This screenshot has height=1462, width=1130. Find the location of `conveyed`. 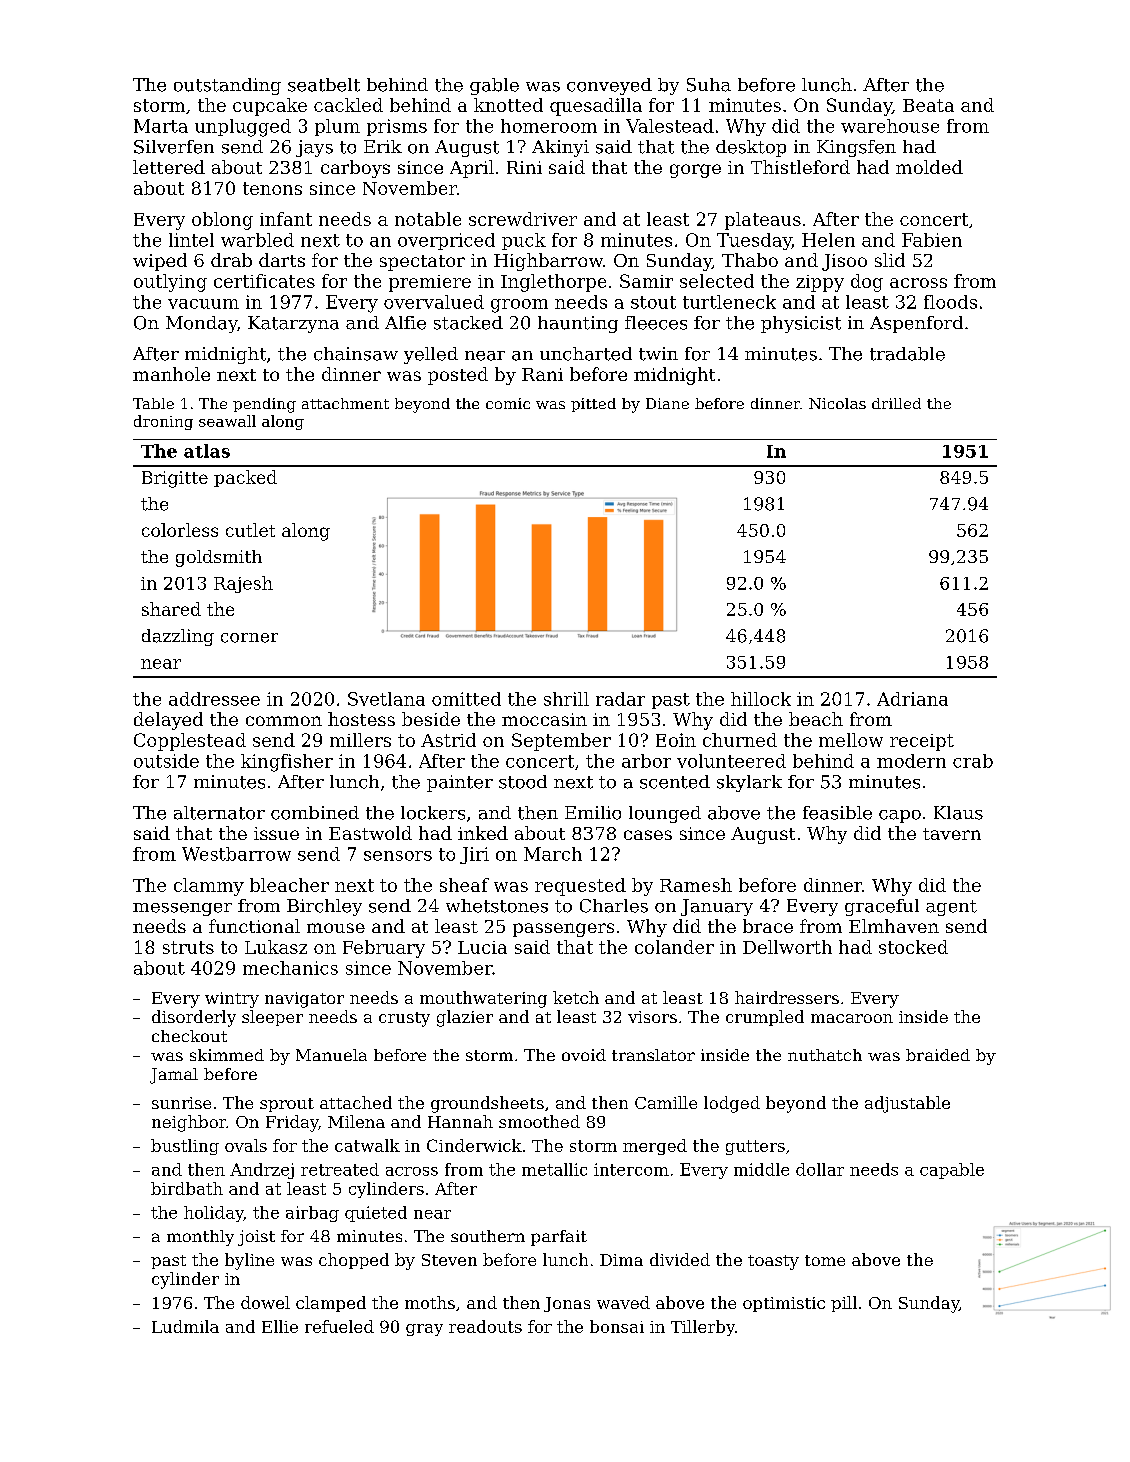

conveyed is located at coordinates (609, 86).
